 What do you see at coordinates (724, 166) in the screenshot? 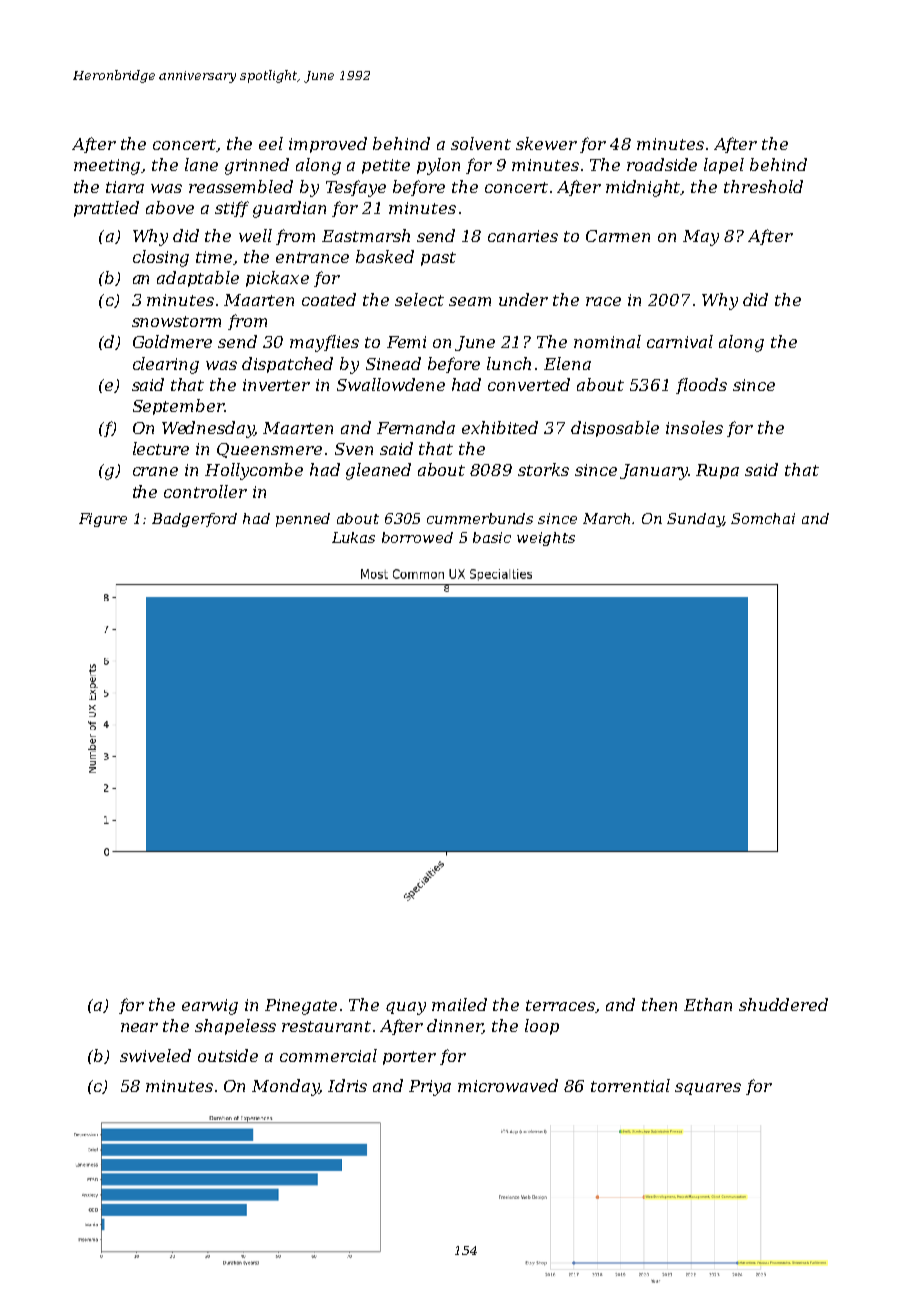
I see `lapel` at bounding box center [724, 166].
